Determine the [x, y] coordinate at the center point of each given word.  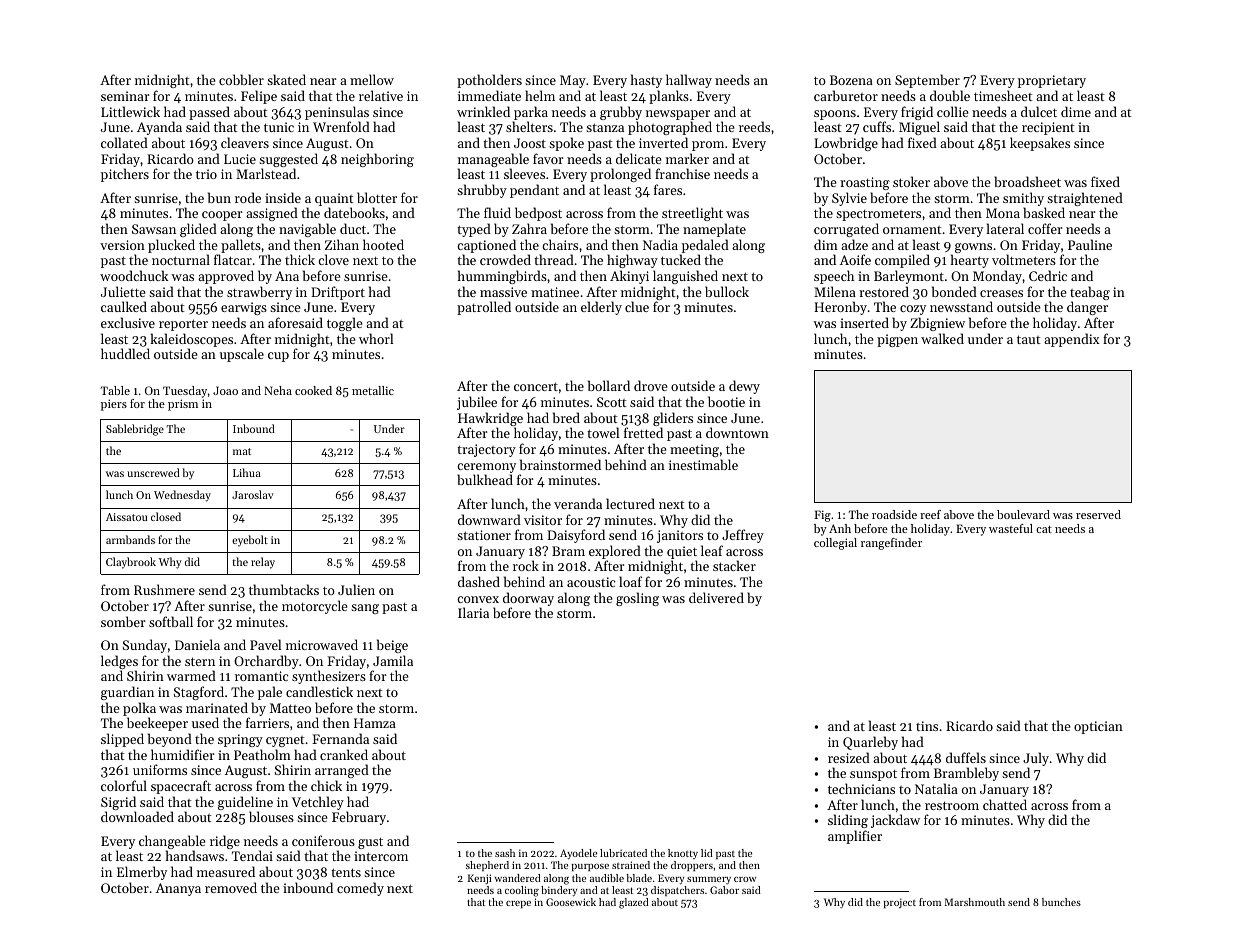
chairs [560, 244]
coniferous [323, 840]
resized [849, 757]
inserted [864, 322]
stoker [911, 181]
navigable [307, 230]
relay [263, 563]
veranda [578, 503]
